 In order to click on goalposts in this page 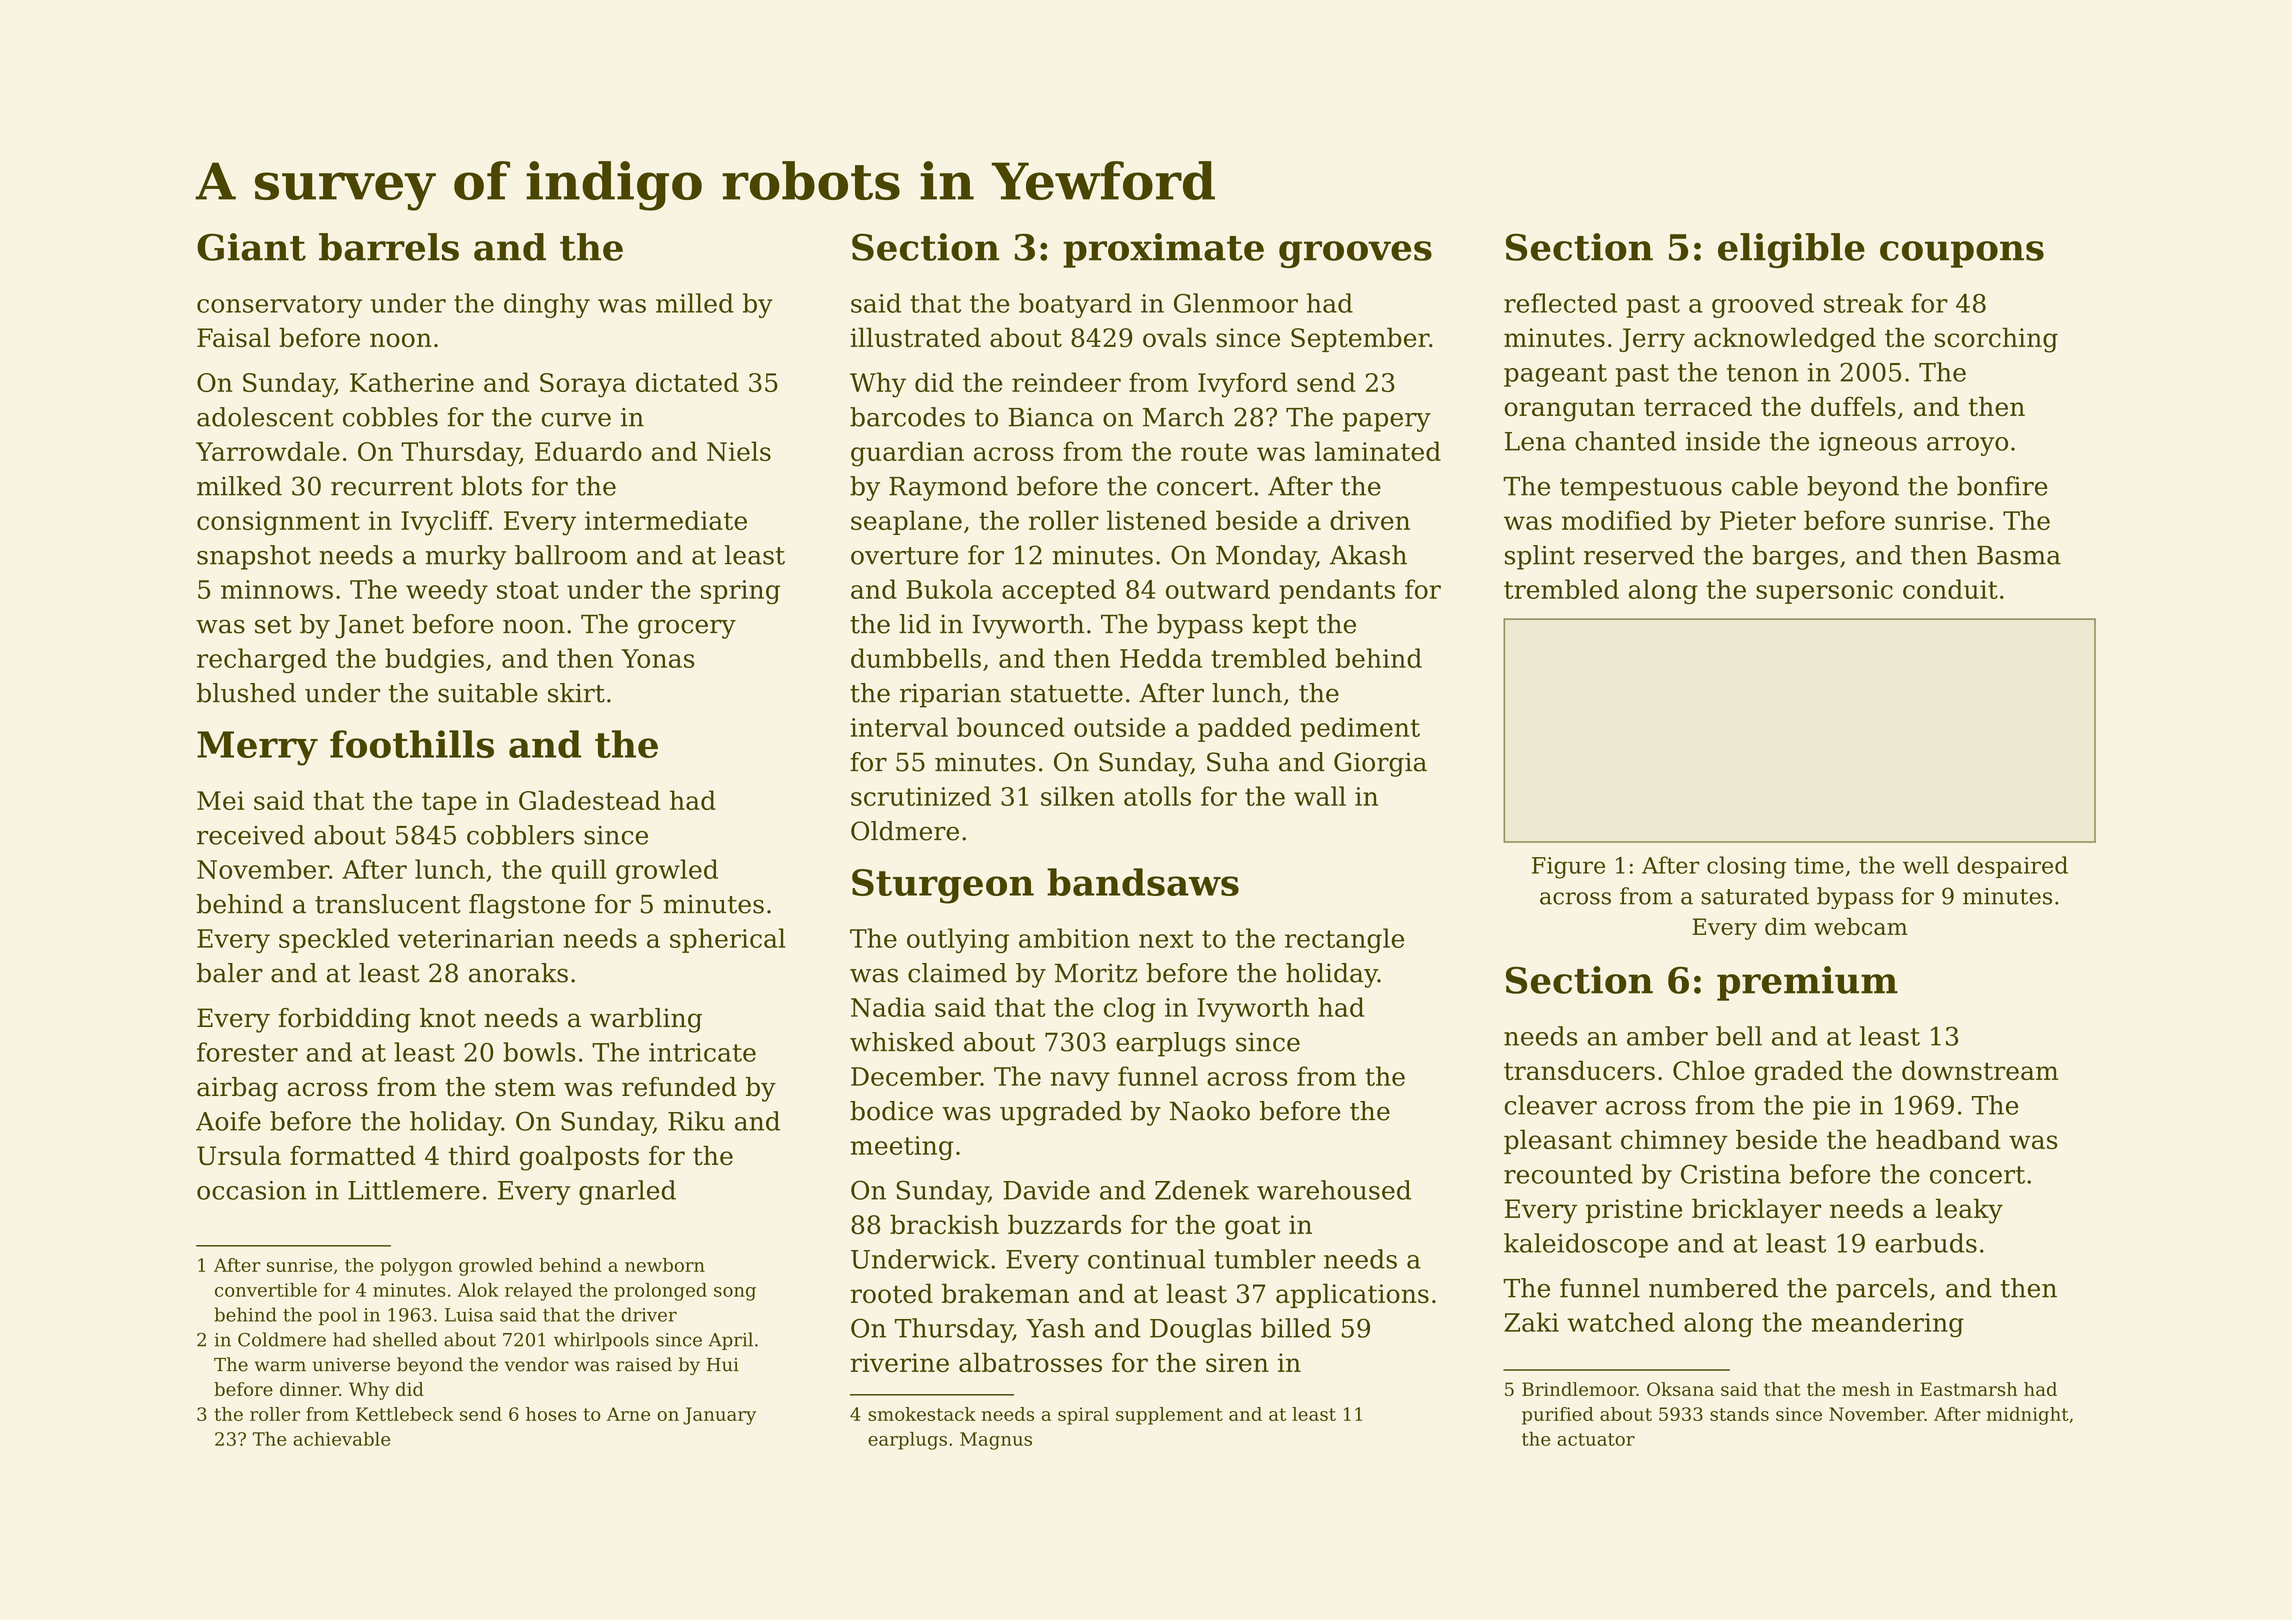, I will do `click(579, 1158)`.
